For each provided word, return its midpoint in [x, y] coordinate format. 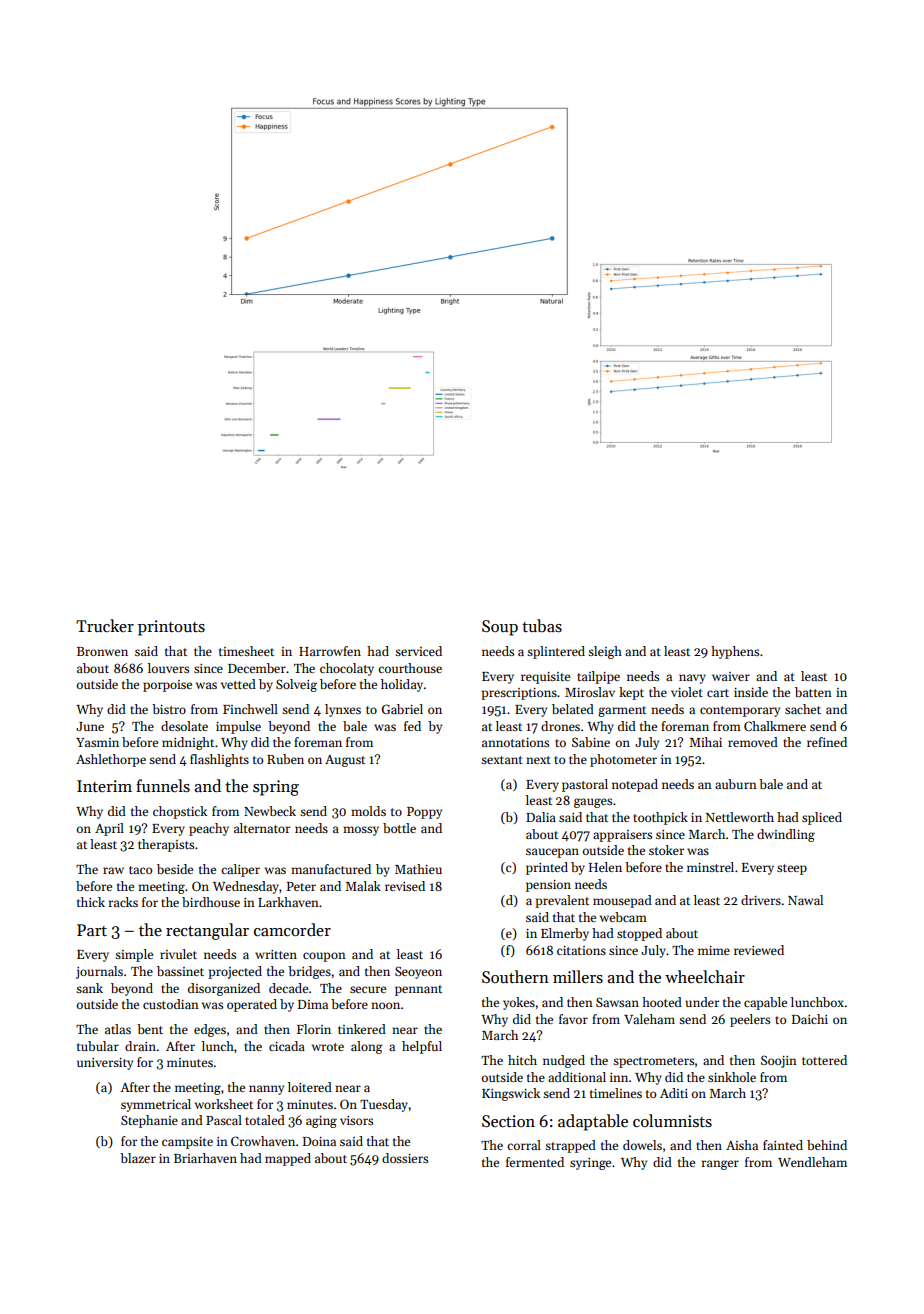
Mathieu [418, 869]
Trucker [105, 625]
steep [792, 869]
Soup [500, 628]
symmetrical [156, 1105]
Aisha [742, 1145]
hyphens [735, 652]
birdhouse [211, 902]
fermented [535, 1162]
